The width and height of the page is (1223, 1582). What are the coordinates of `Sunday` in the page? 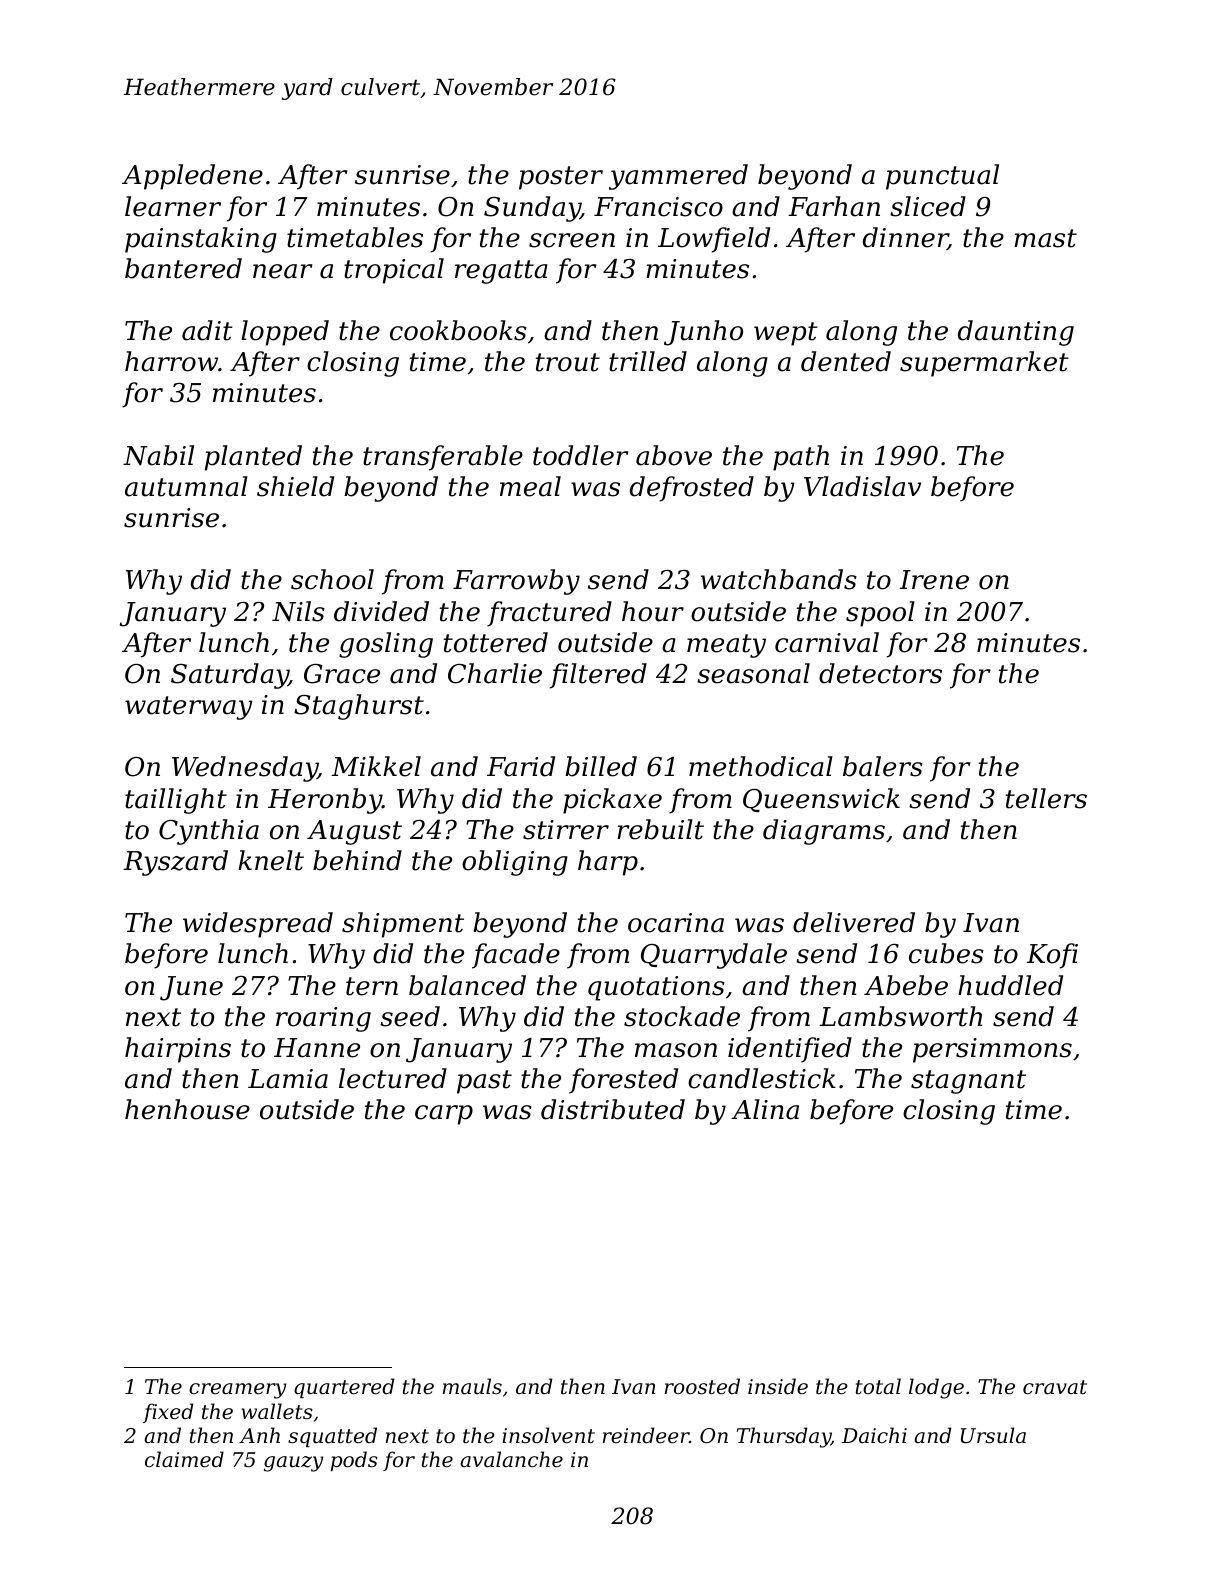 It's located at (532, 209).
